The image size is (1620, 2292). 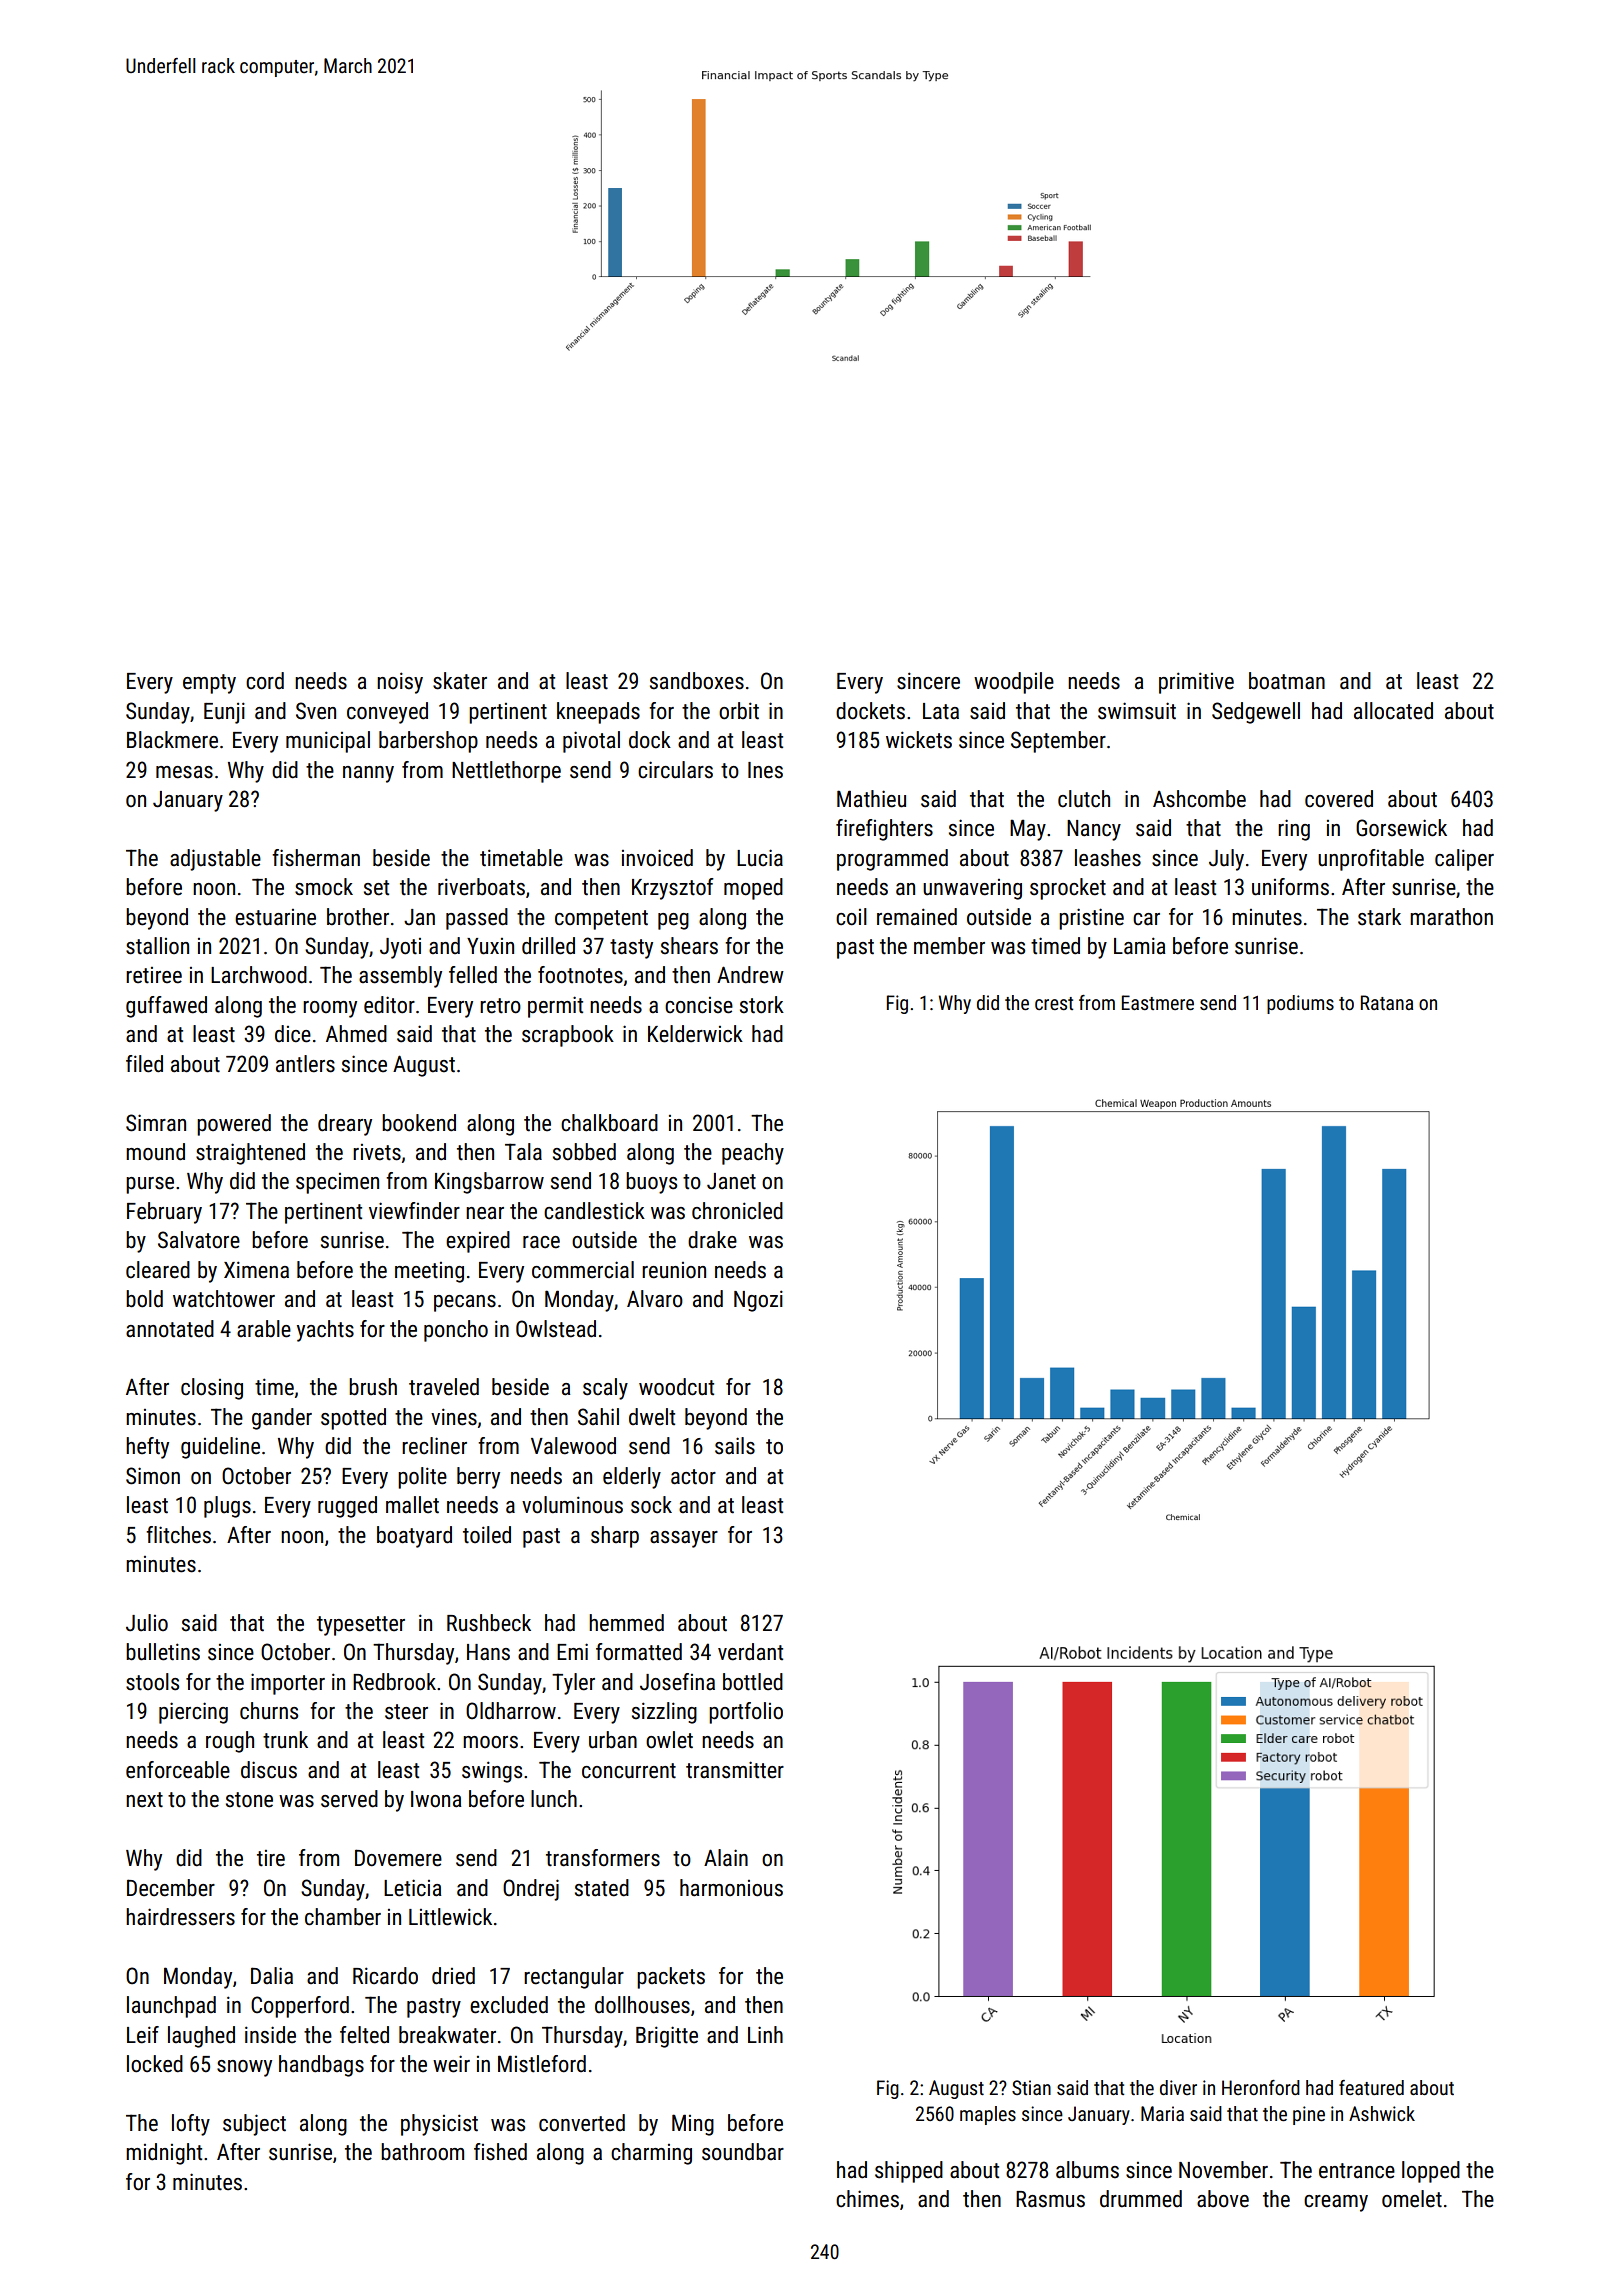 What do you see at coordinates (867, 2199) in the document?
I see `chimes` at bounding box center [867, 2199].
